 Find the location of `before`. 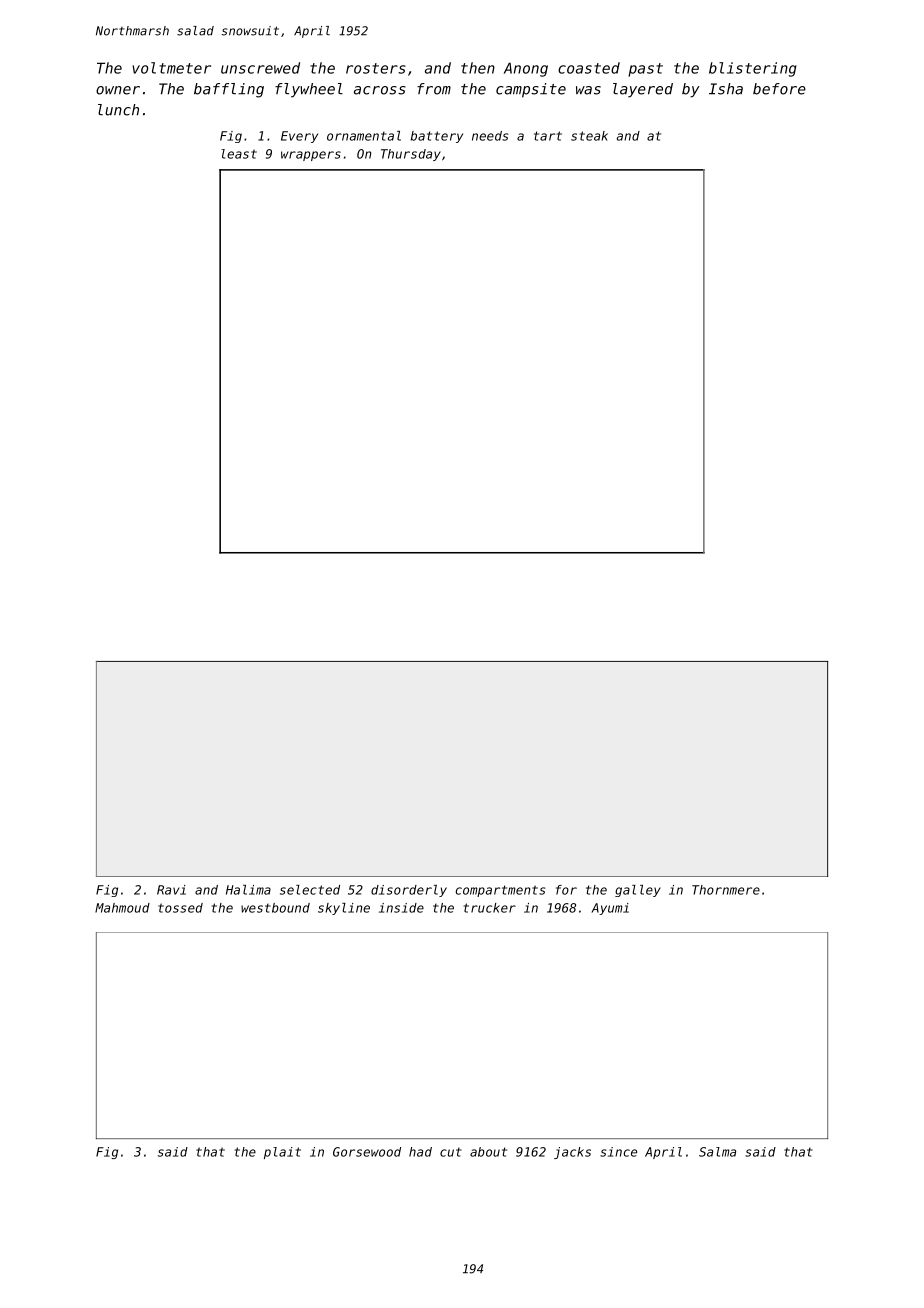

before is located at coordinates (779, 89).
